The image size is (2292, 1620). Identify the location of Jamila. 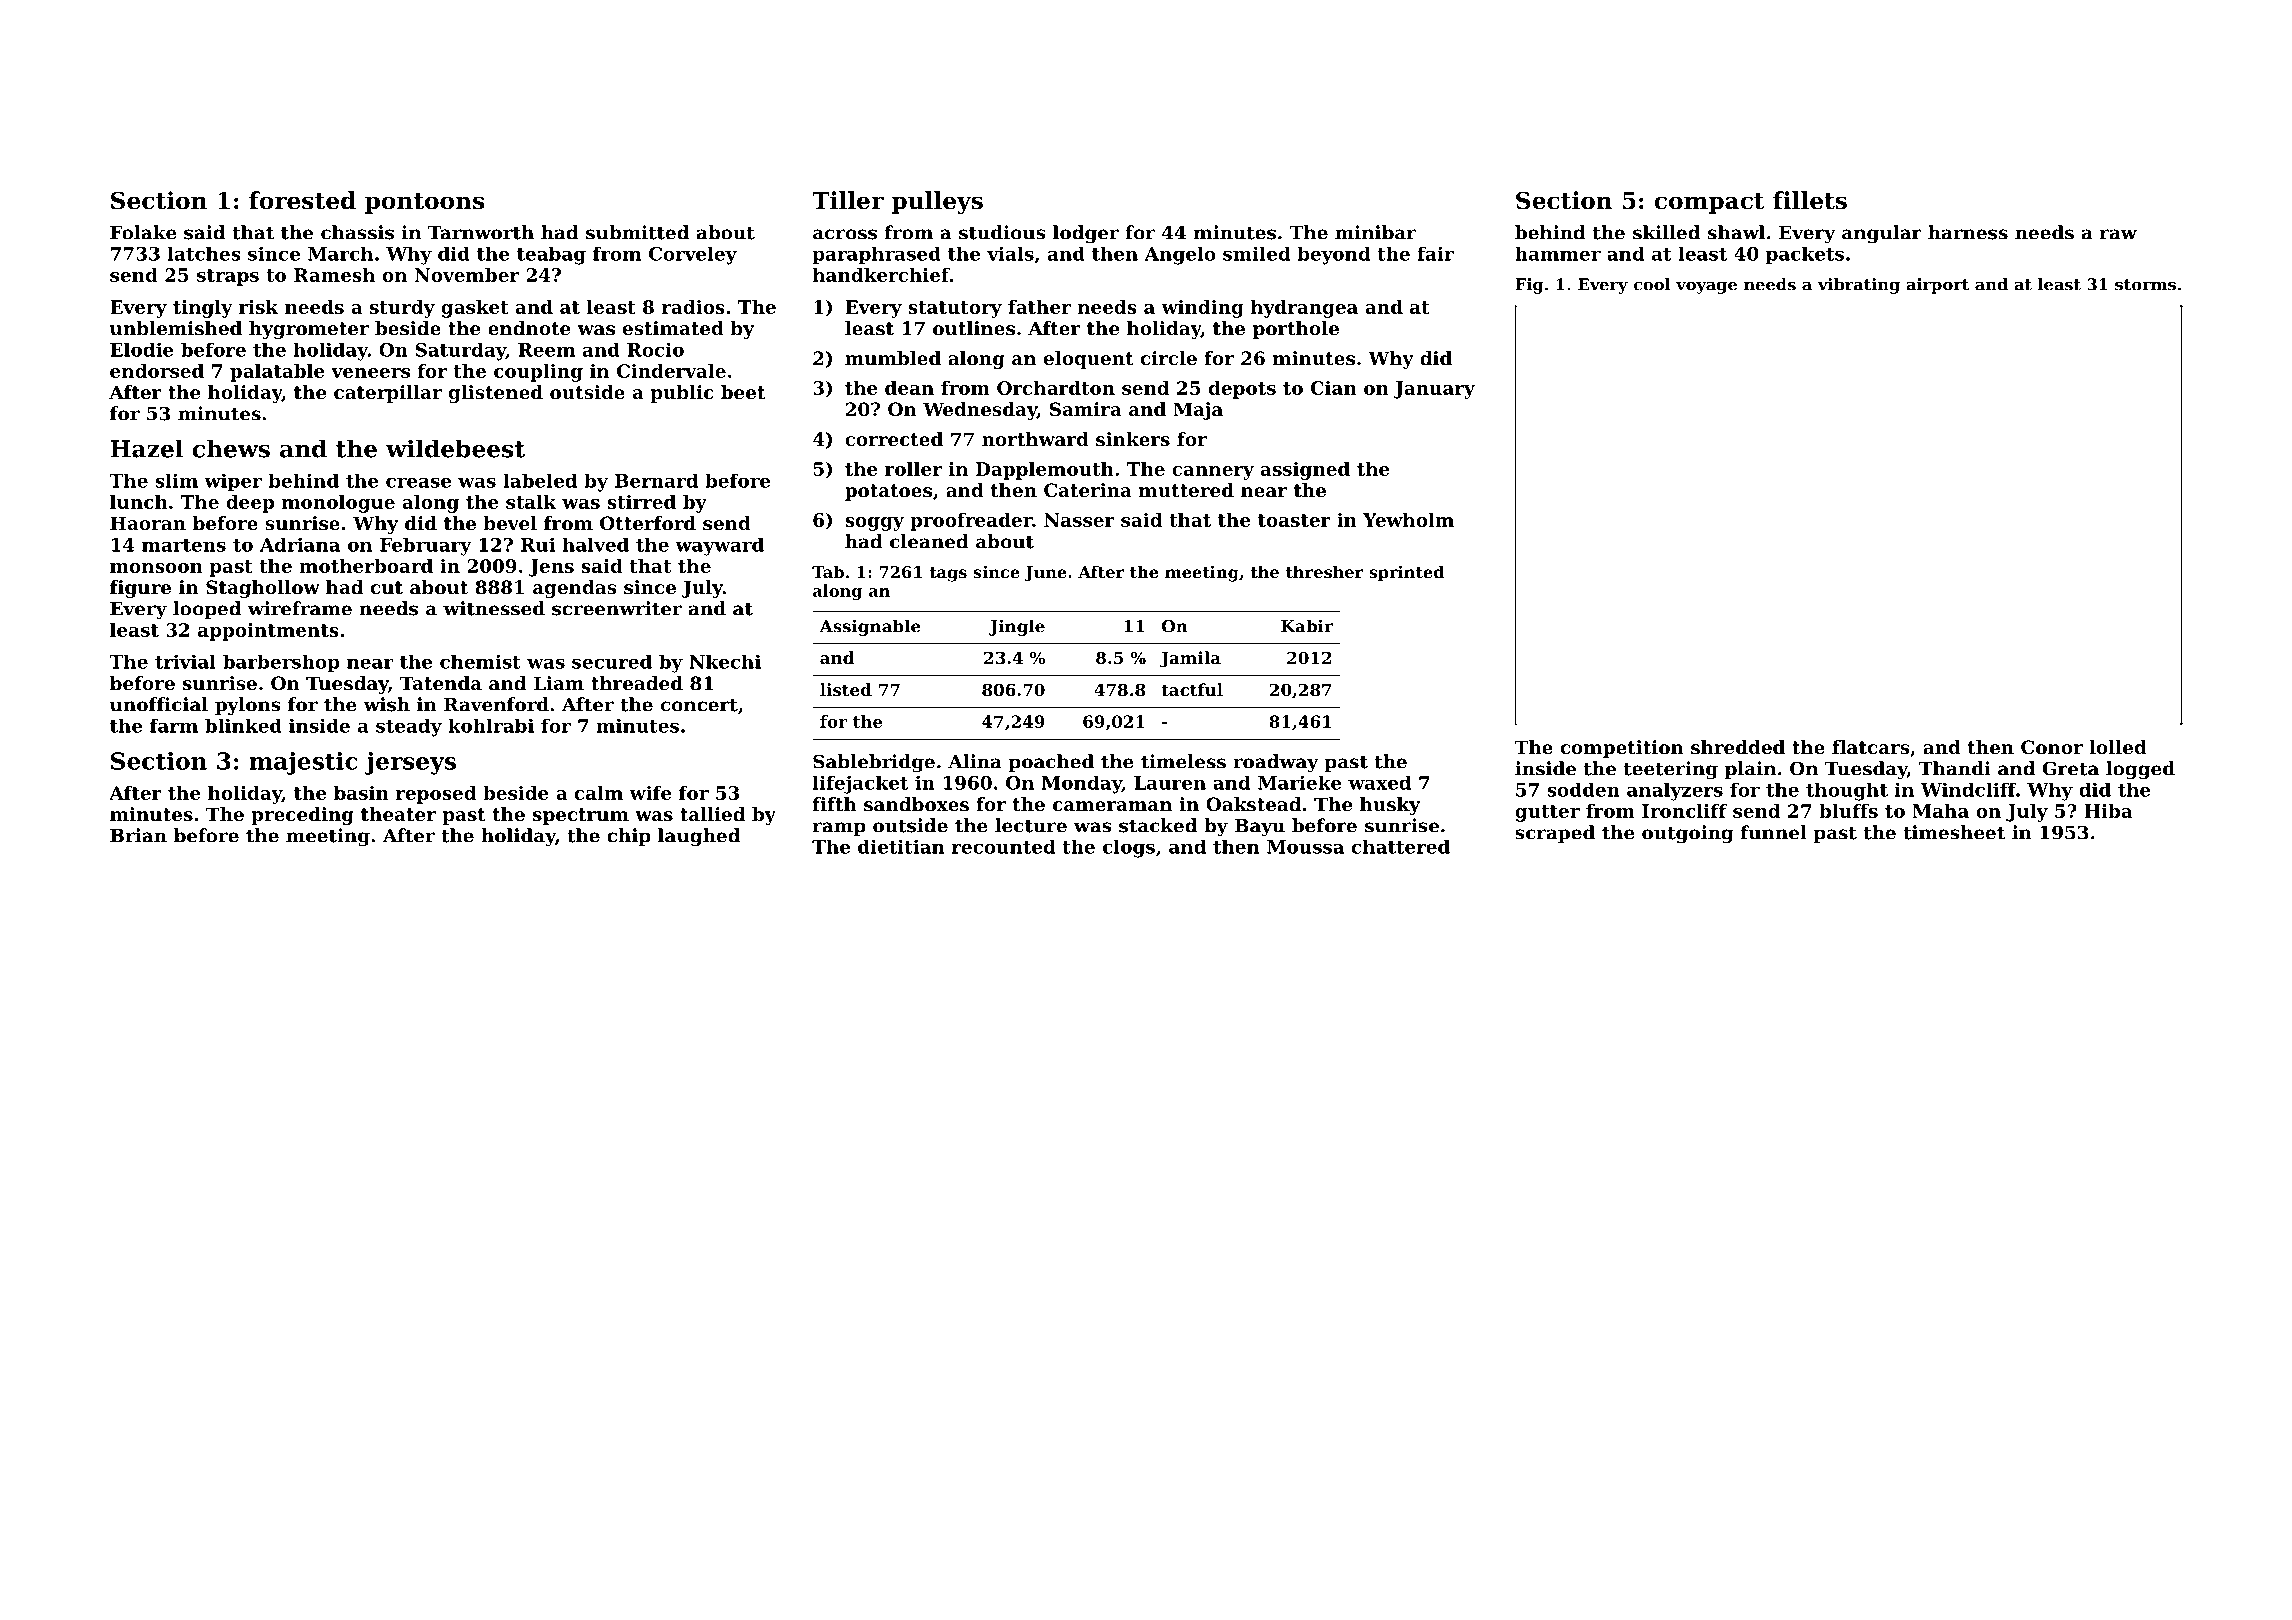
(1190, 659).
